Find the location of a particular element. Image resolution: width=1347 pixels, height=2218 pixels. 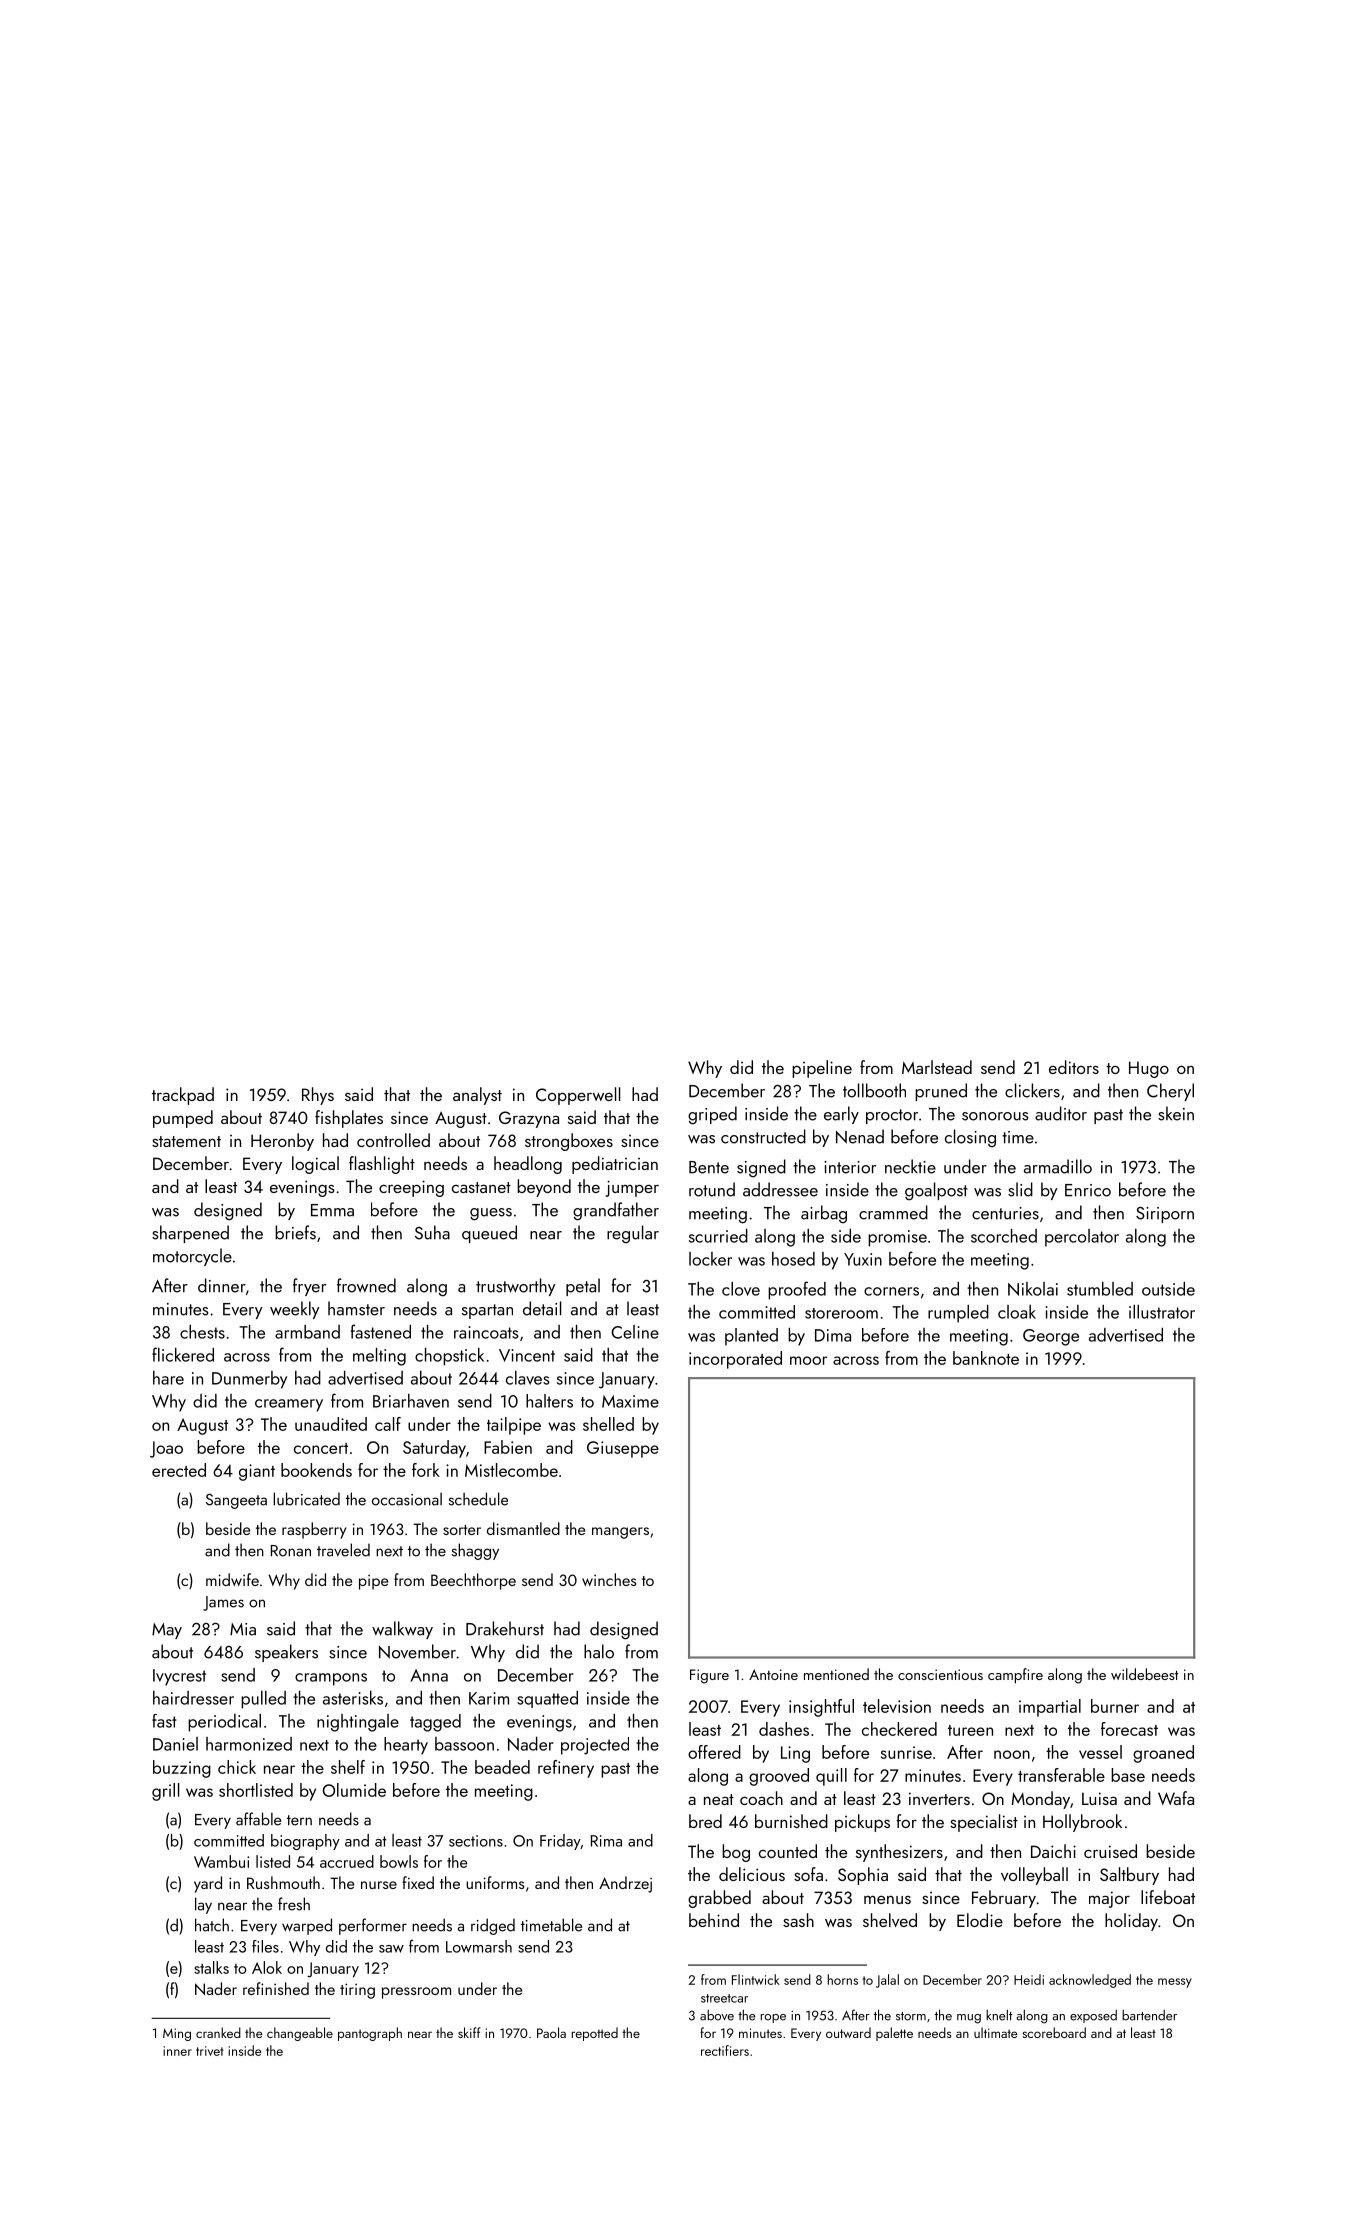

occasional is located at coordinates (407, 1499).
